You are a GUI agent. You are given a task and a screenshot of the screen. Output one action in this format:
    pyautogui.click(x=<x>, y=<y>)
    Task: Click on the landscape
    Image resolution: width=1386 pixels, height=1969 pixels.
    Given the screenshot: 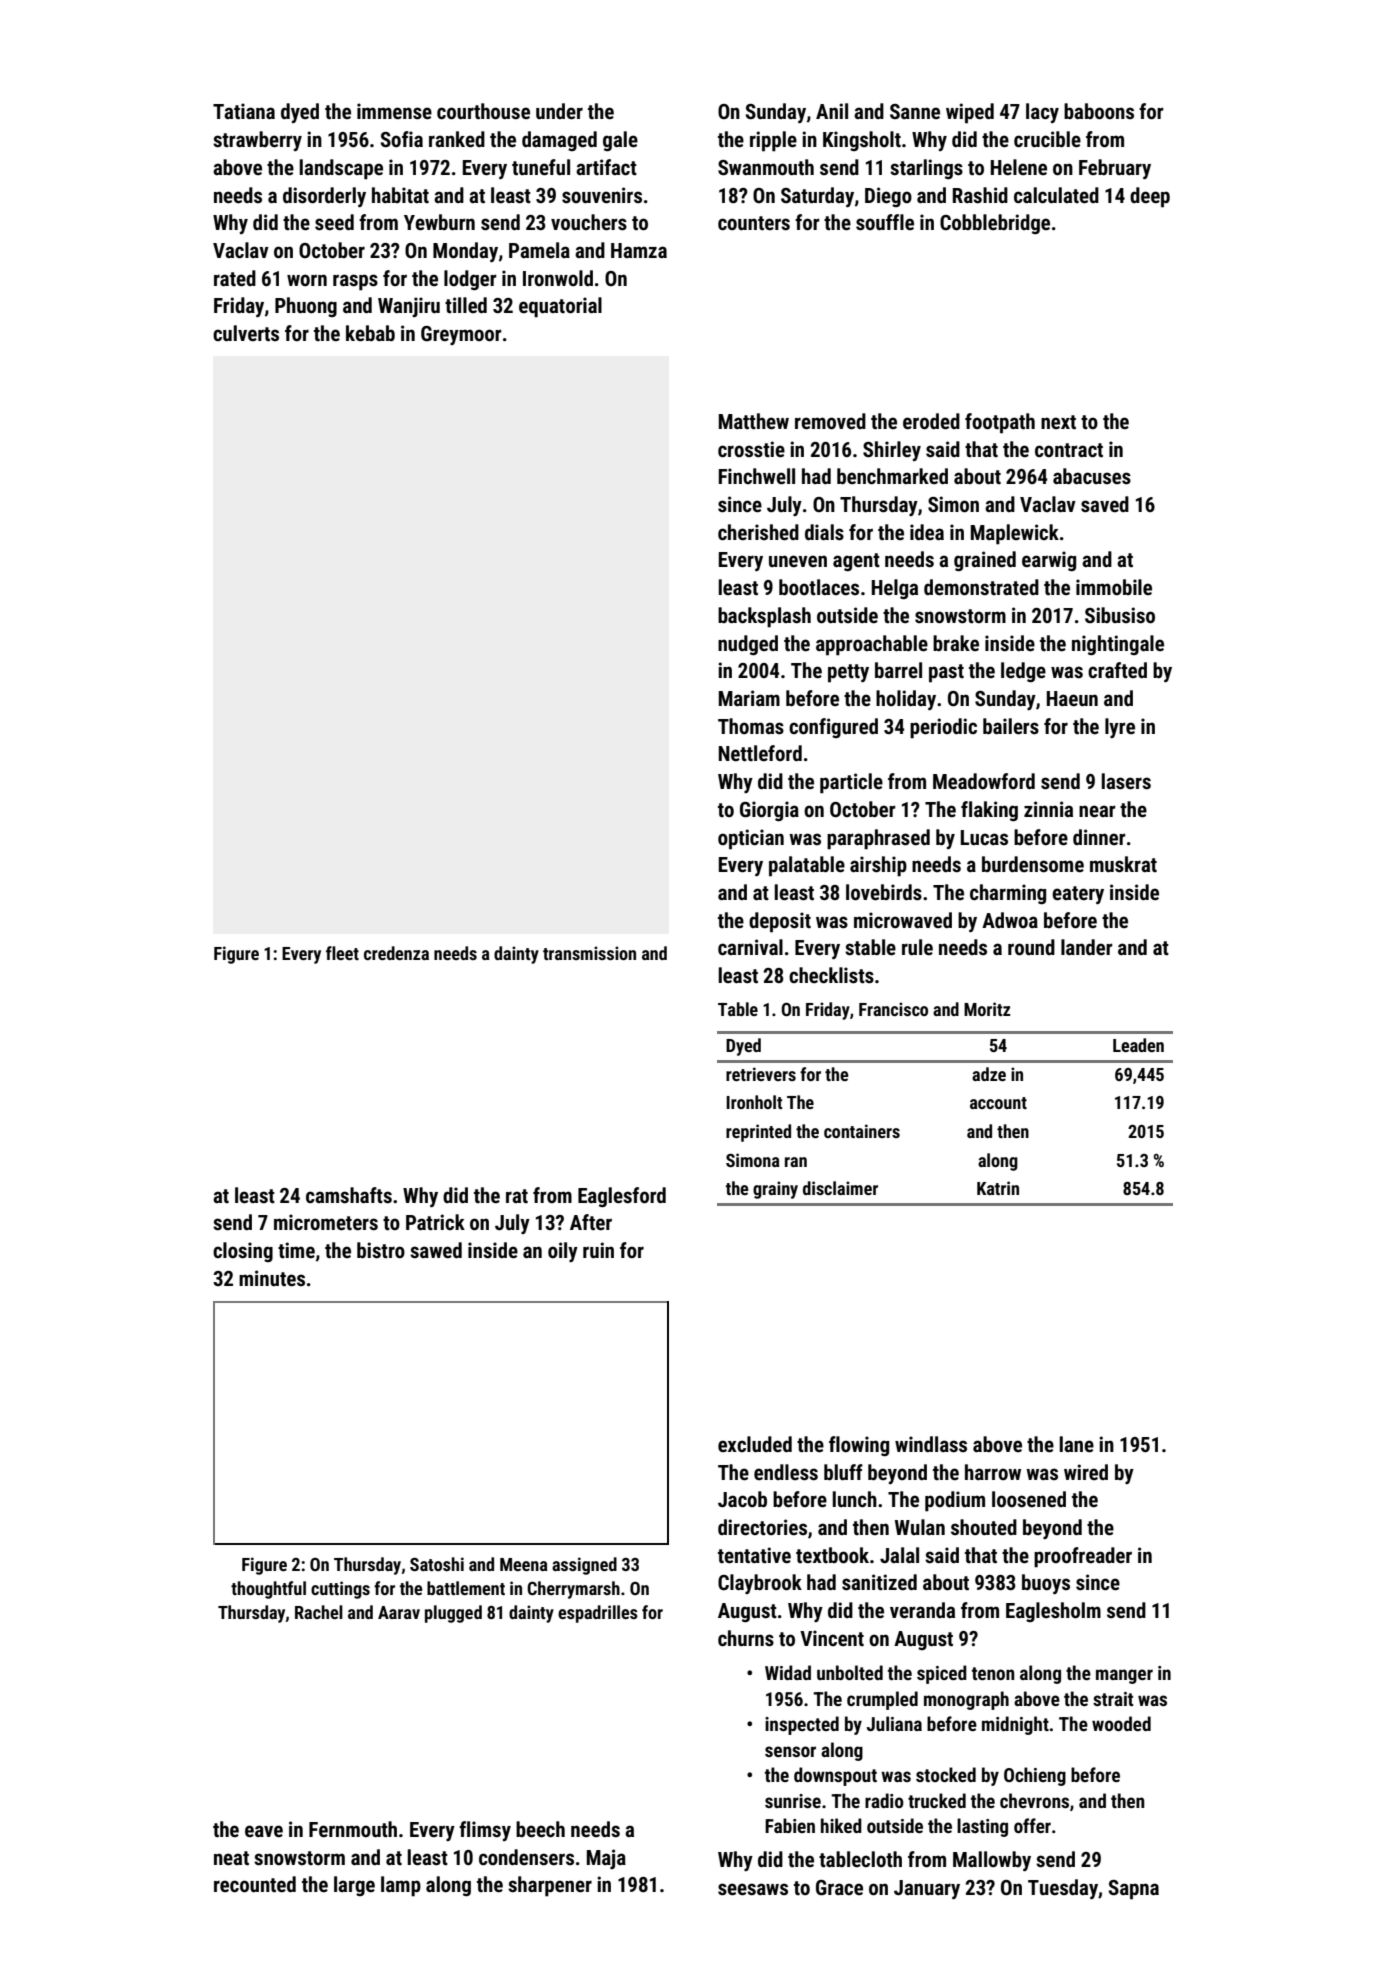 What is the action you would take?
    pyautogui.click(x=341, y=169)
